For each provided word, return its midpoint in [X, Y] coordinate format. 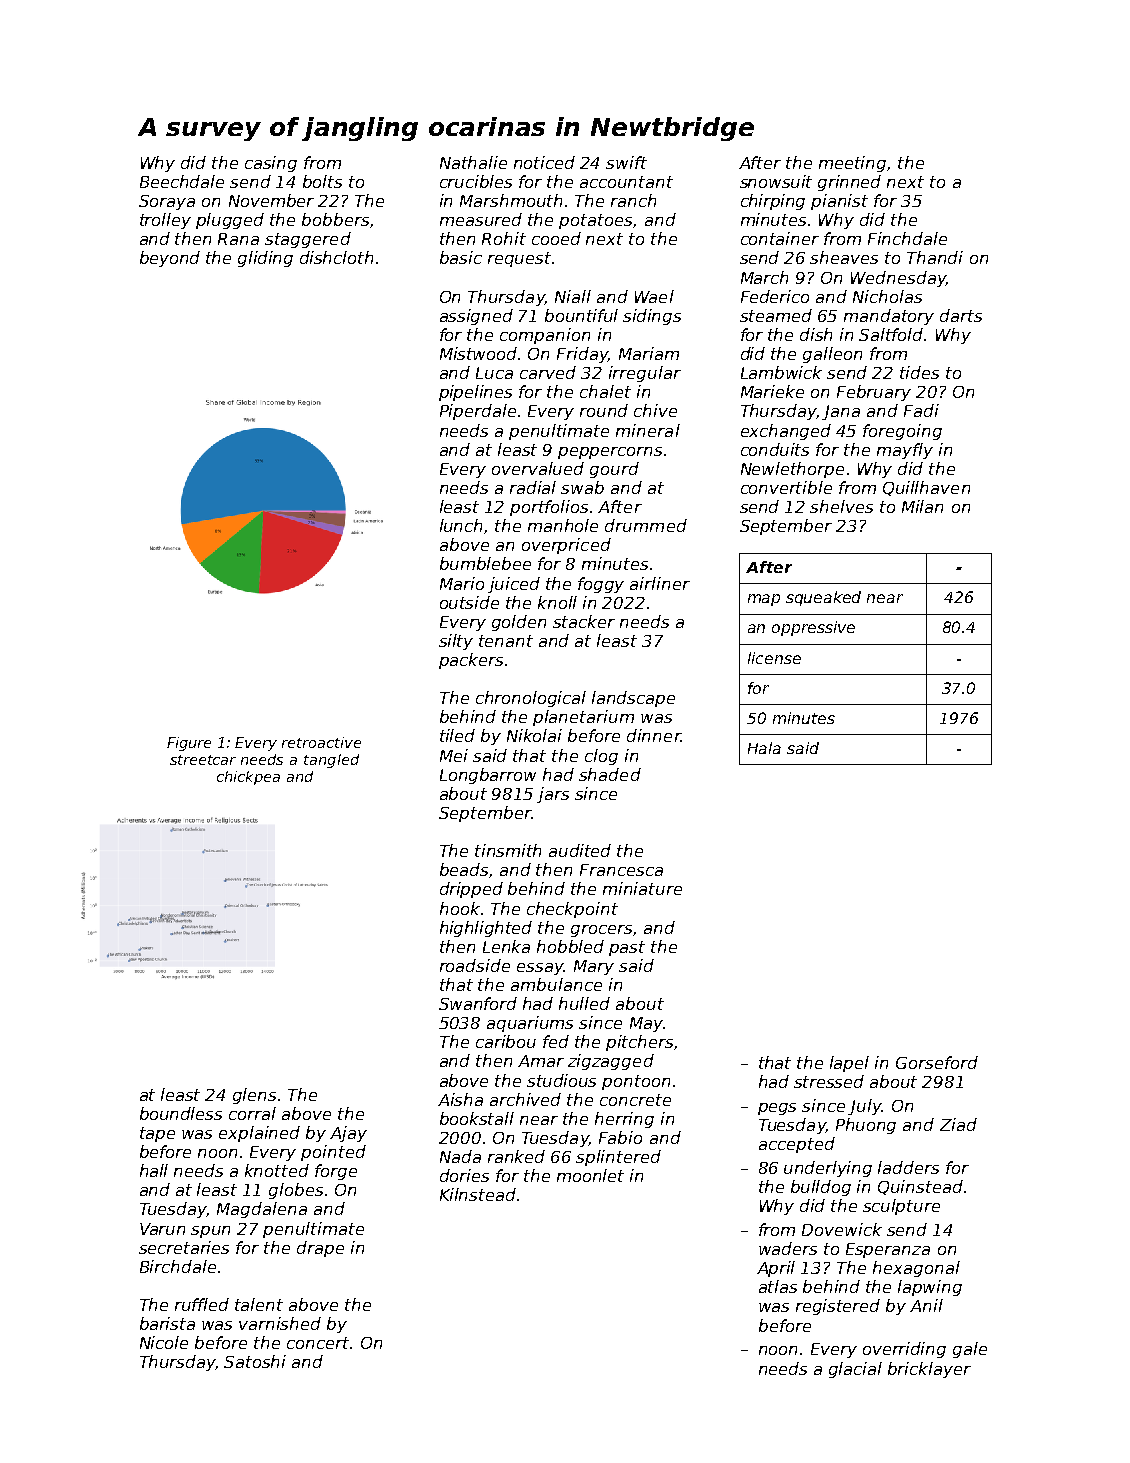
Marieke [772, 391]
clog [601, 757]
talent [259, 1304]
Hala [764, 748]
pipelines [475, 393]
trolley [165, 221]
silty [456, 642]
